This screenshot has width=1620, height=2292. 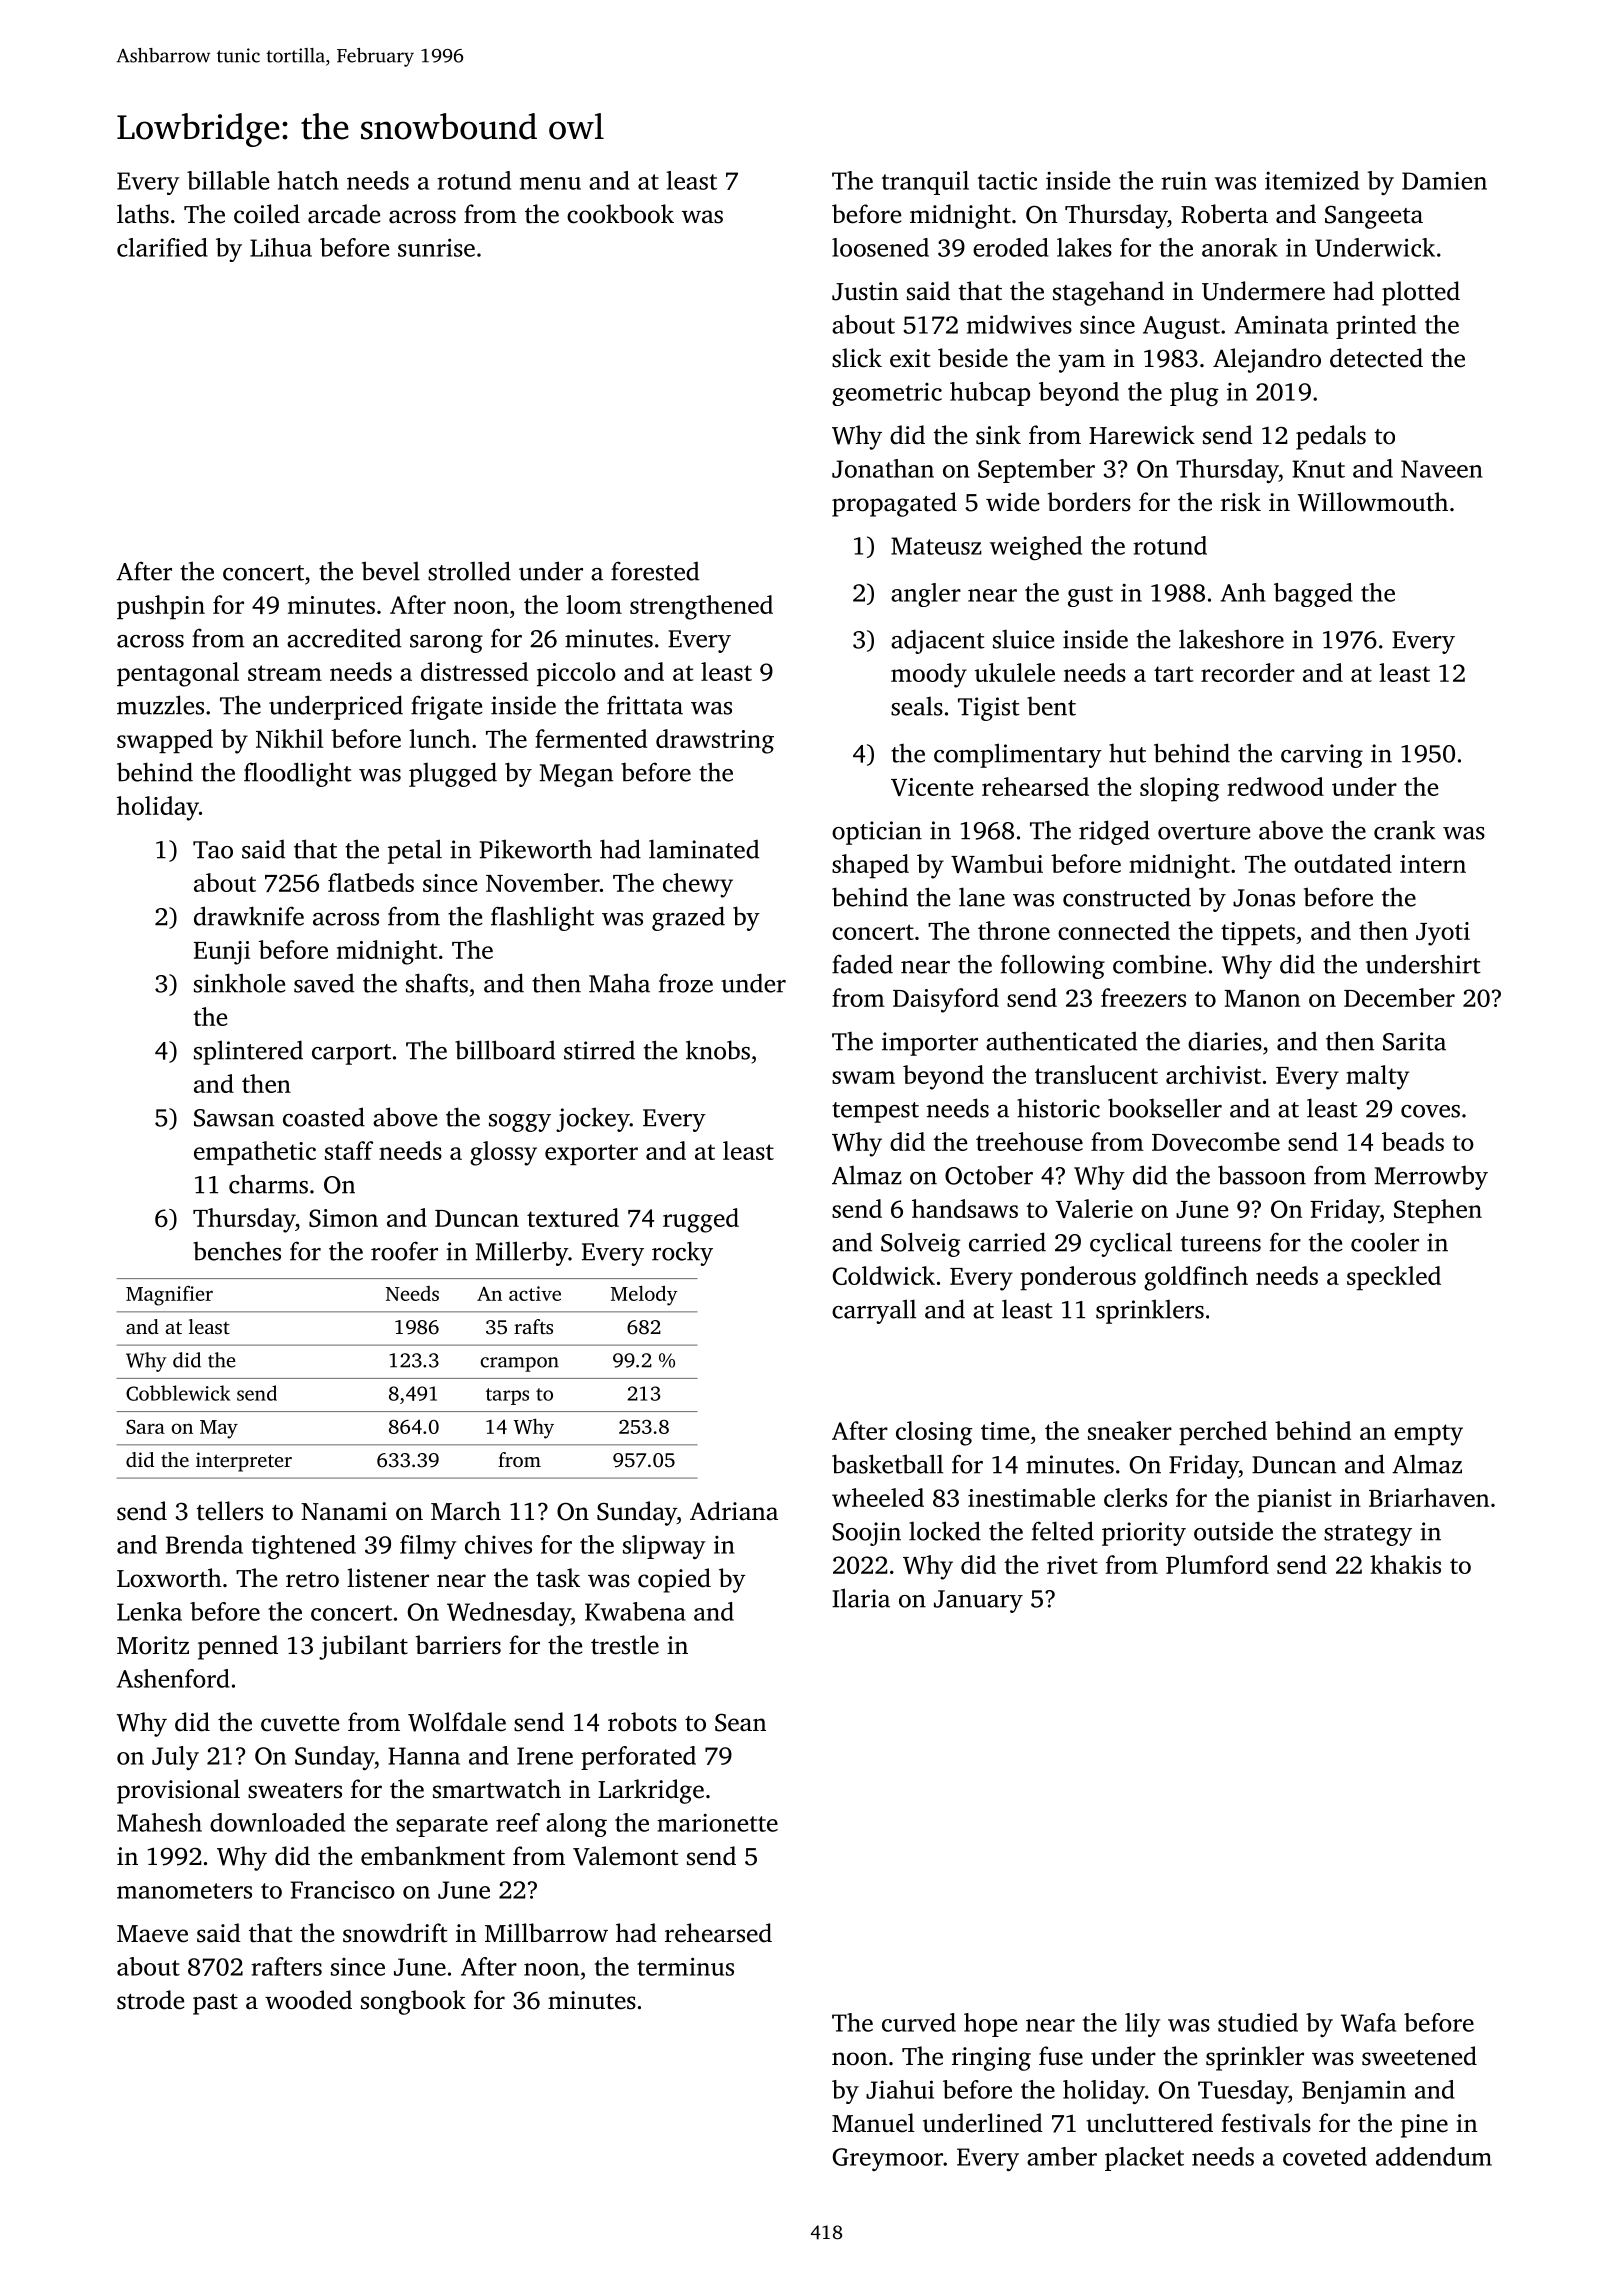 I want to click on laths, so click(x=143, y=214).
